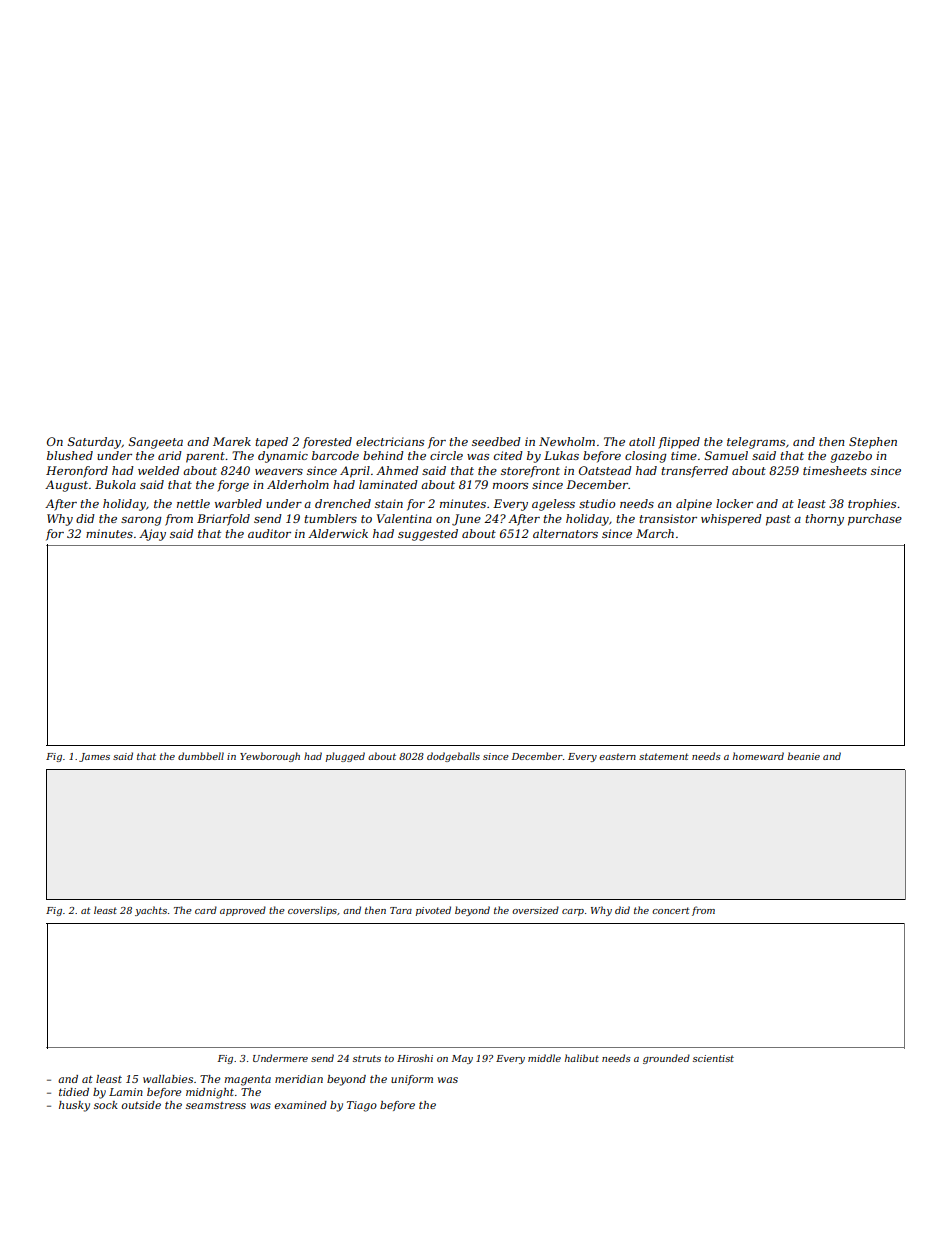 The width and height of the document is (952, 1233). I want to click on seamstress, so click(216, 1105).
